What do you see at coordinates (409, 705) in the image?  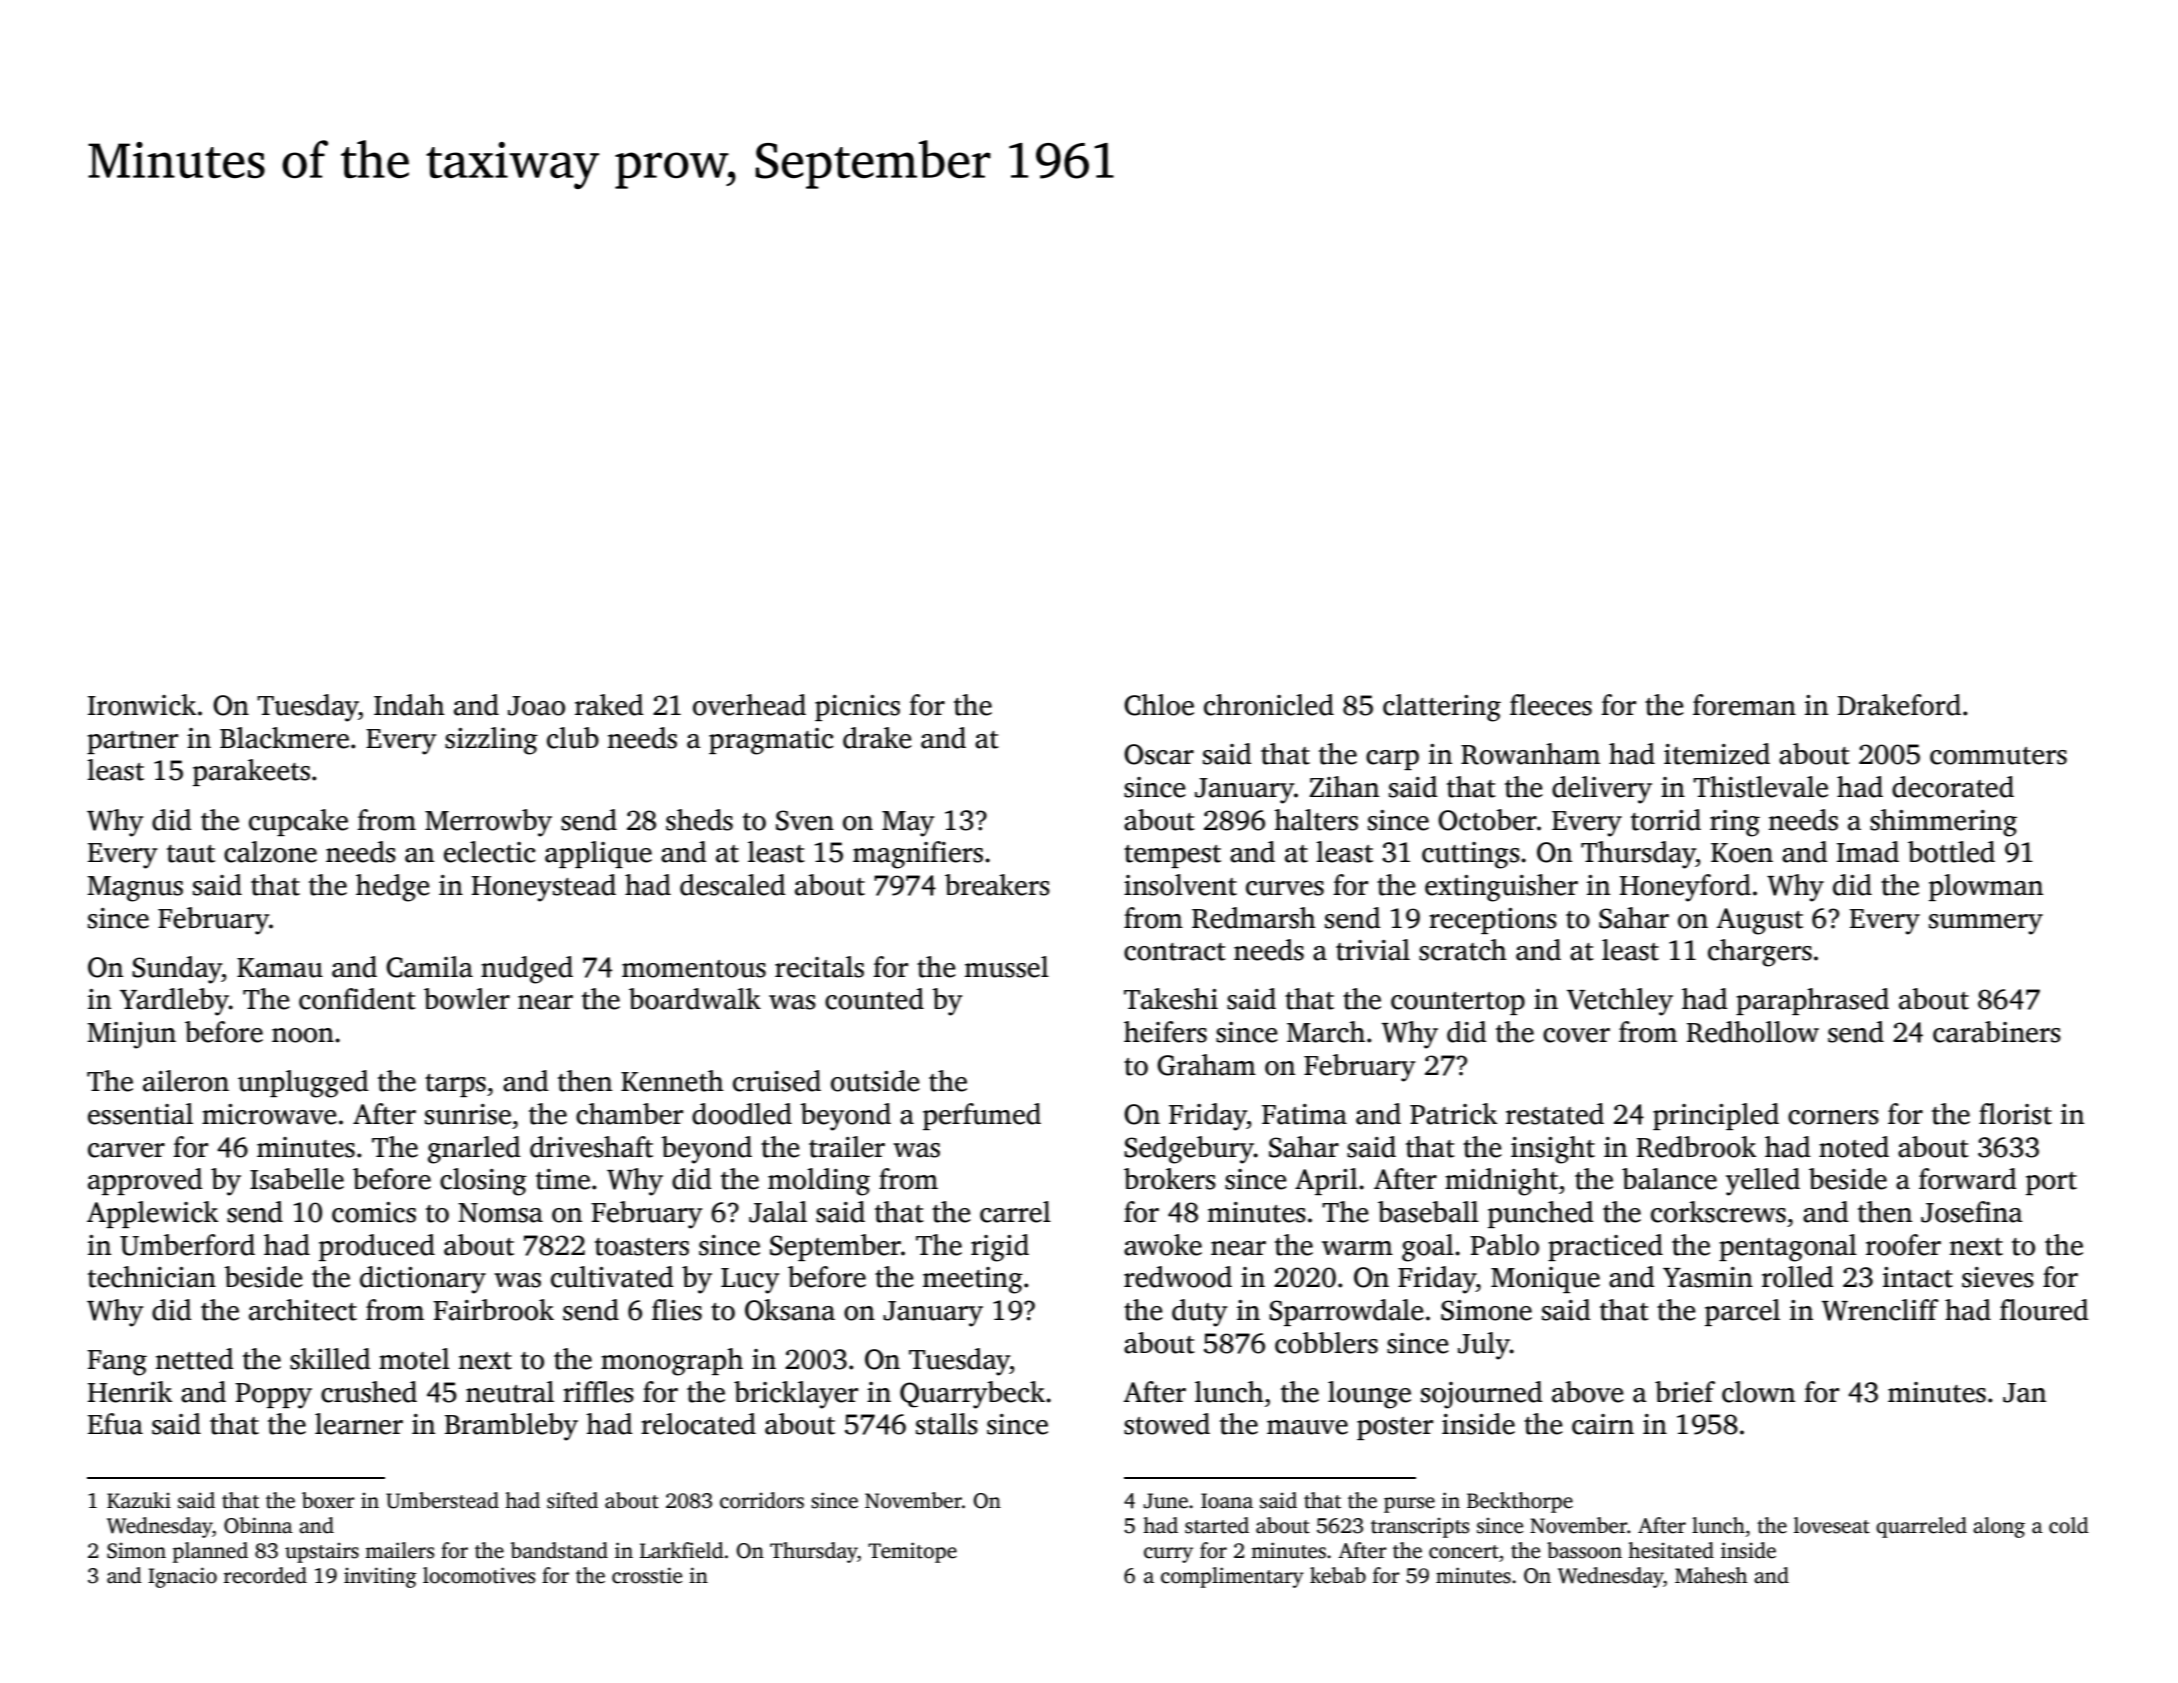 I see `Indah` at bounding box center [409, 705].
